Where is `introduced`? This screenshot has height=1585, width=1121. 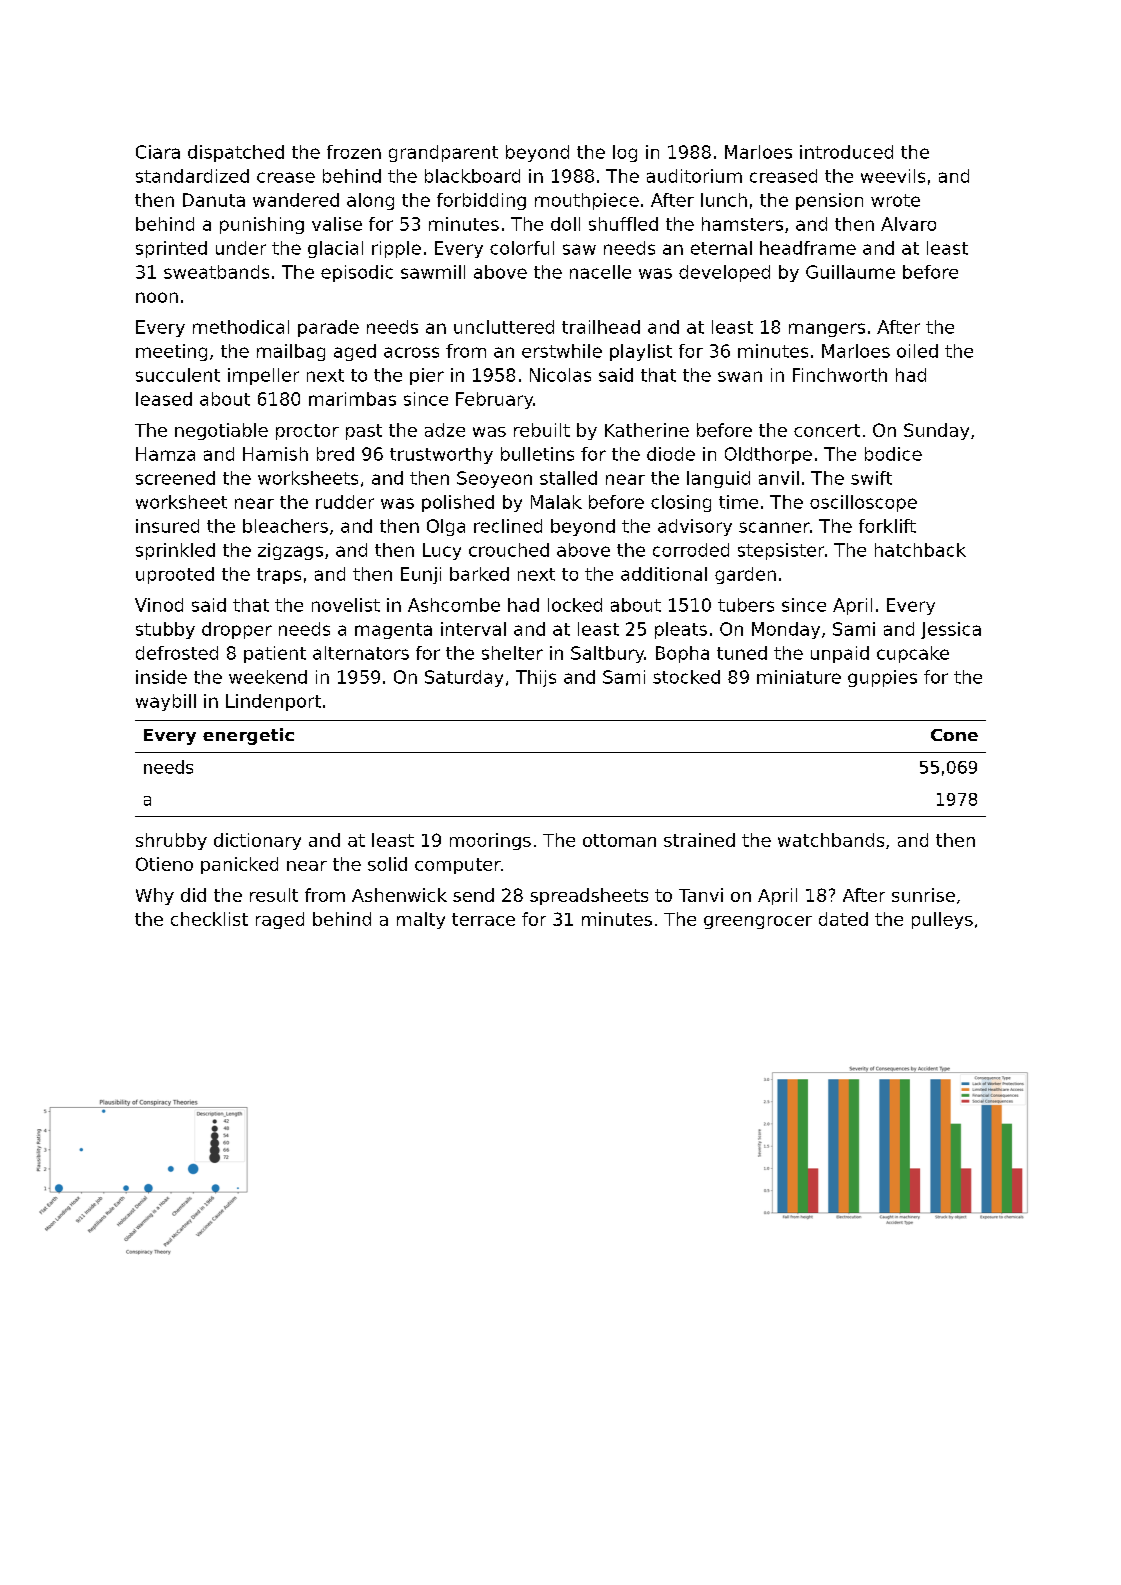 introduced is located at coordinates (846, 152).
